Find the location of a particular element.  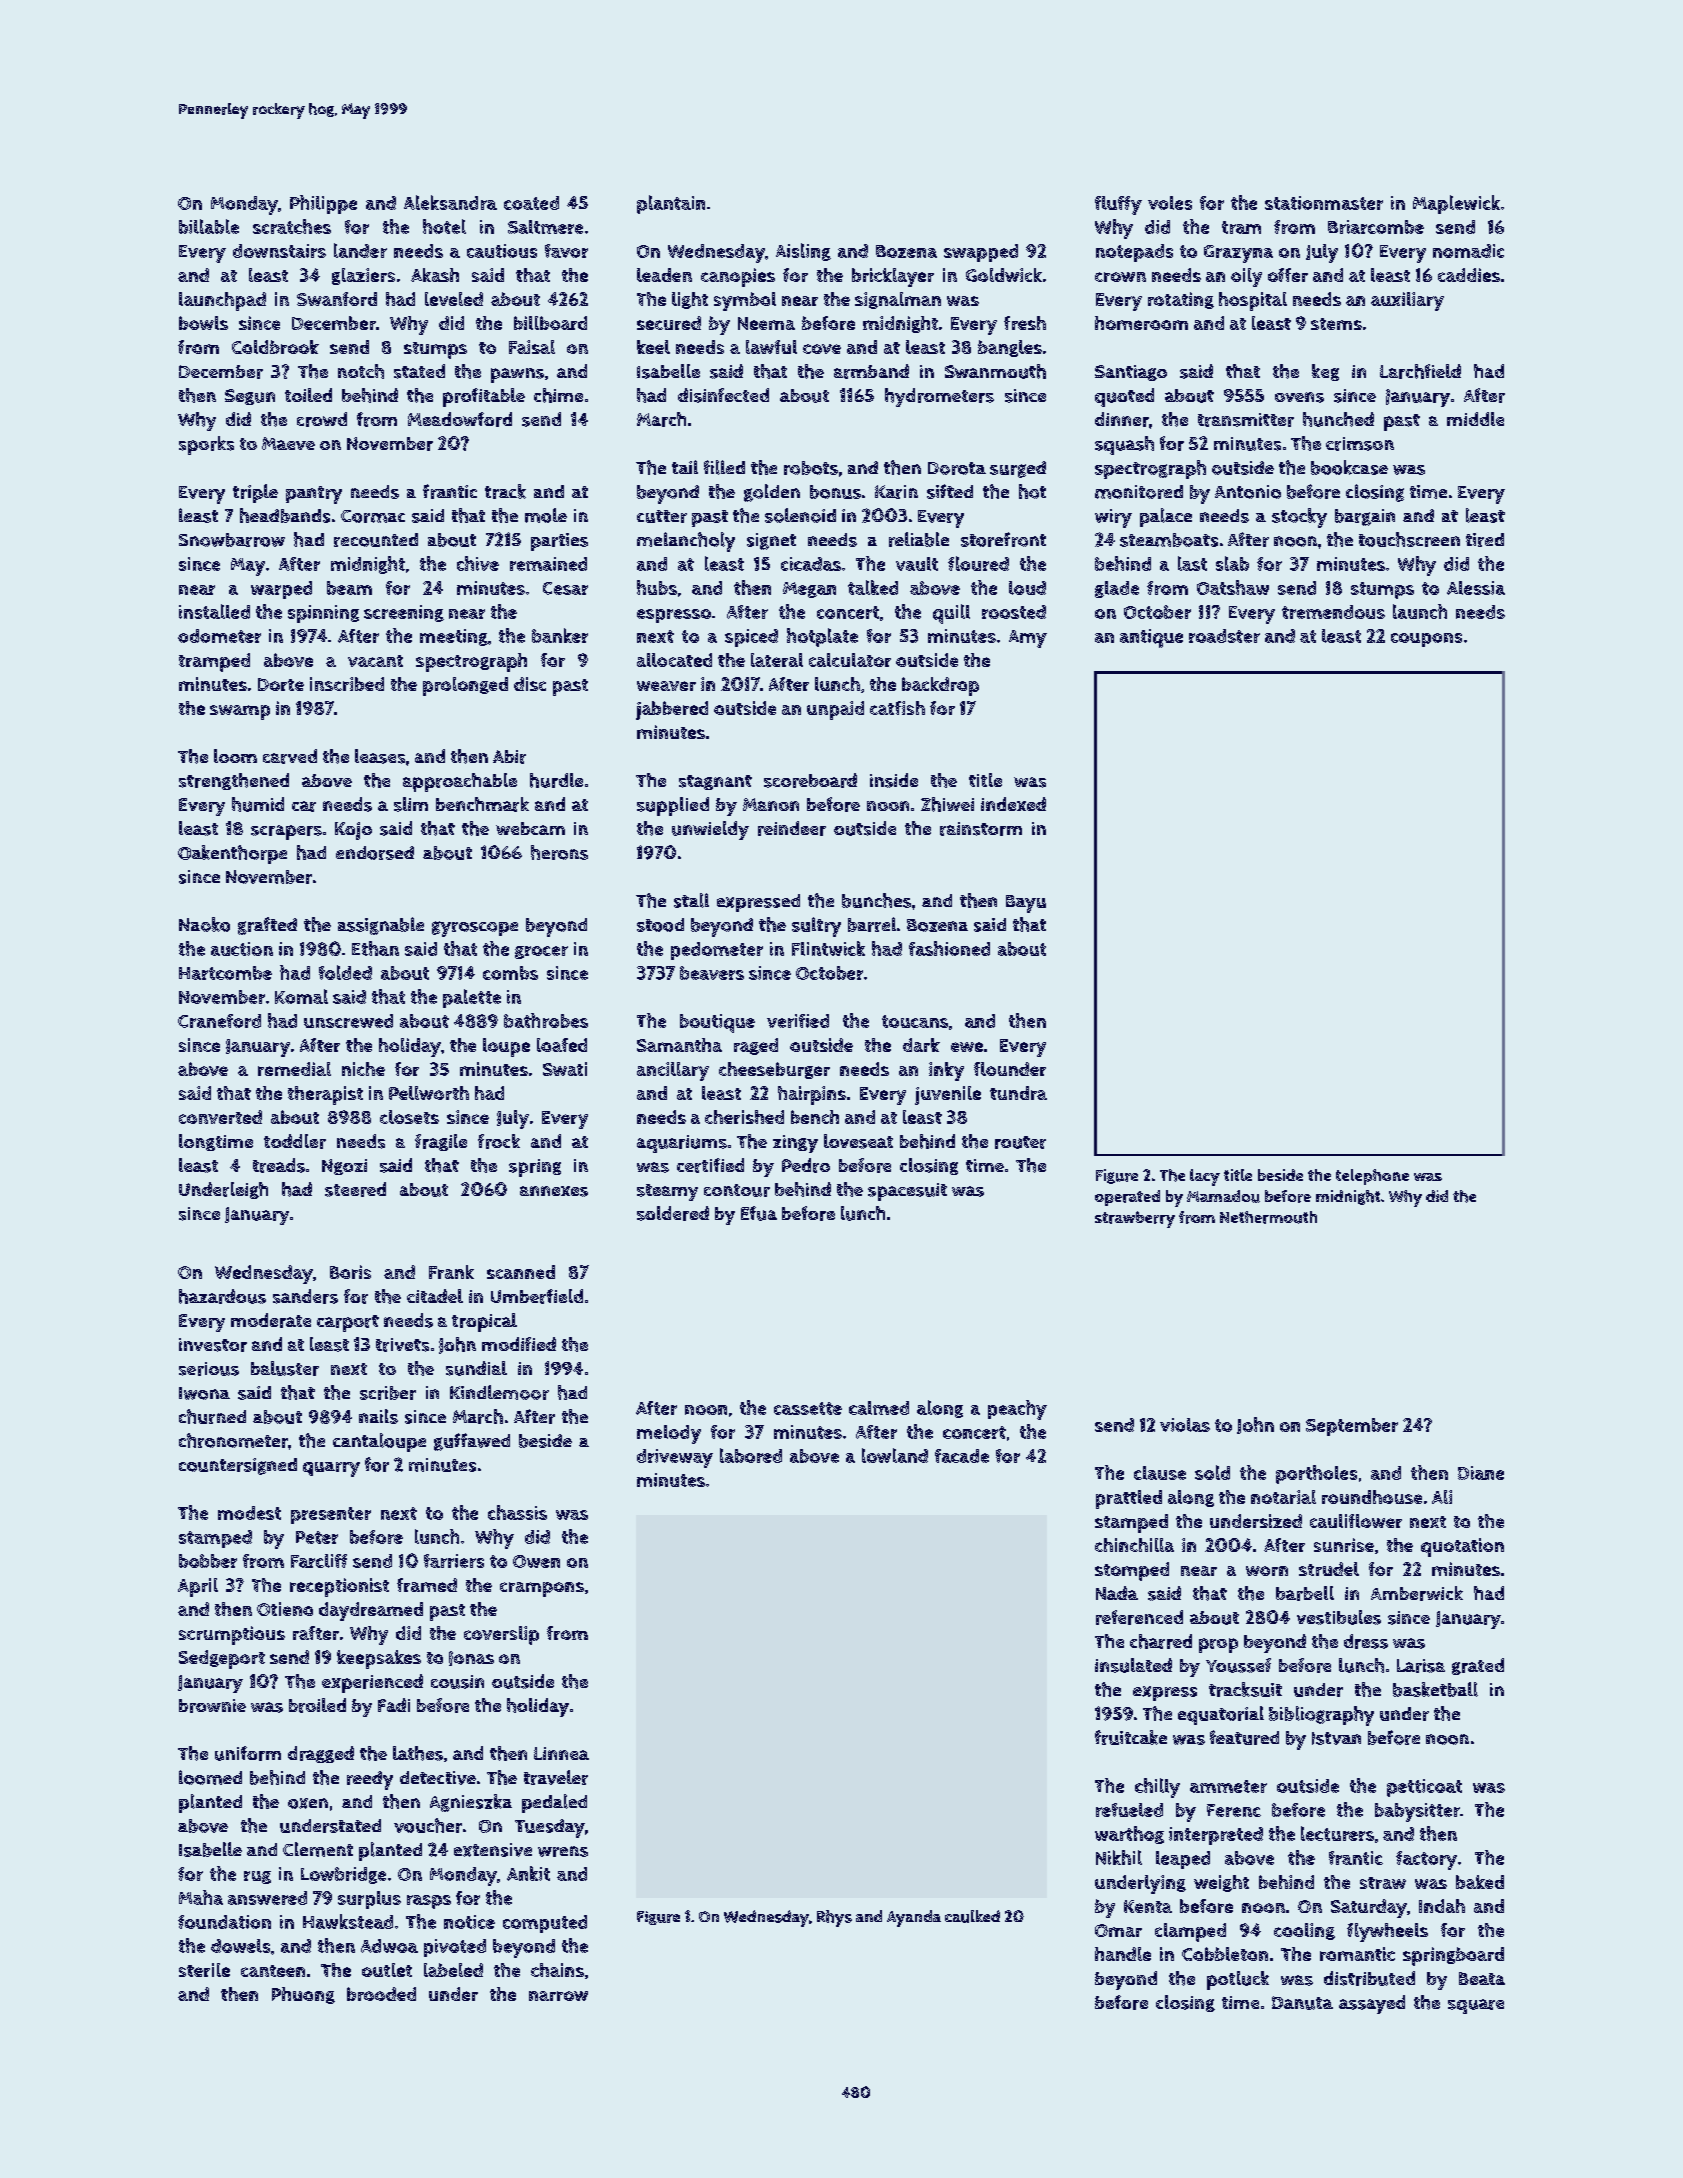

Aleksandra is located at coordinates (450, 202).
